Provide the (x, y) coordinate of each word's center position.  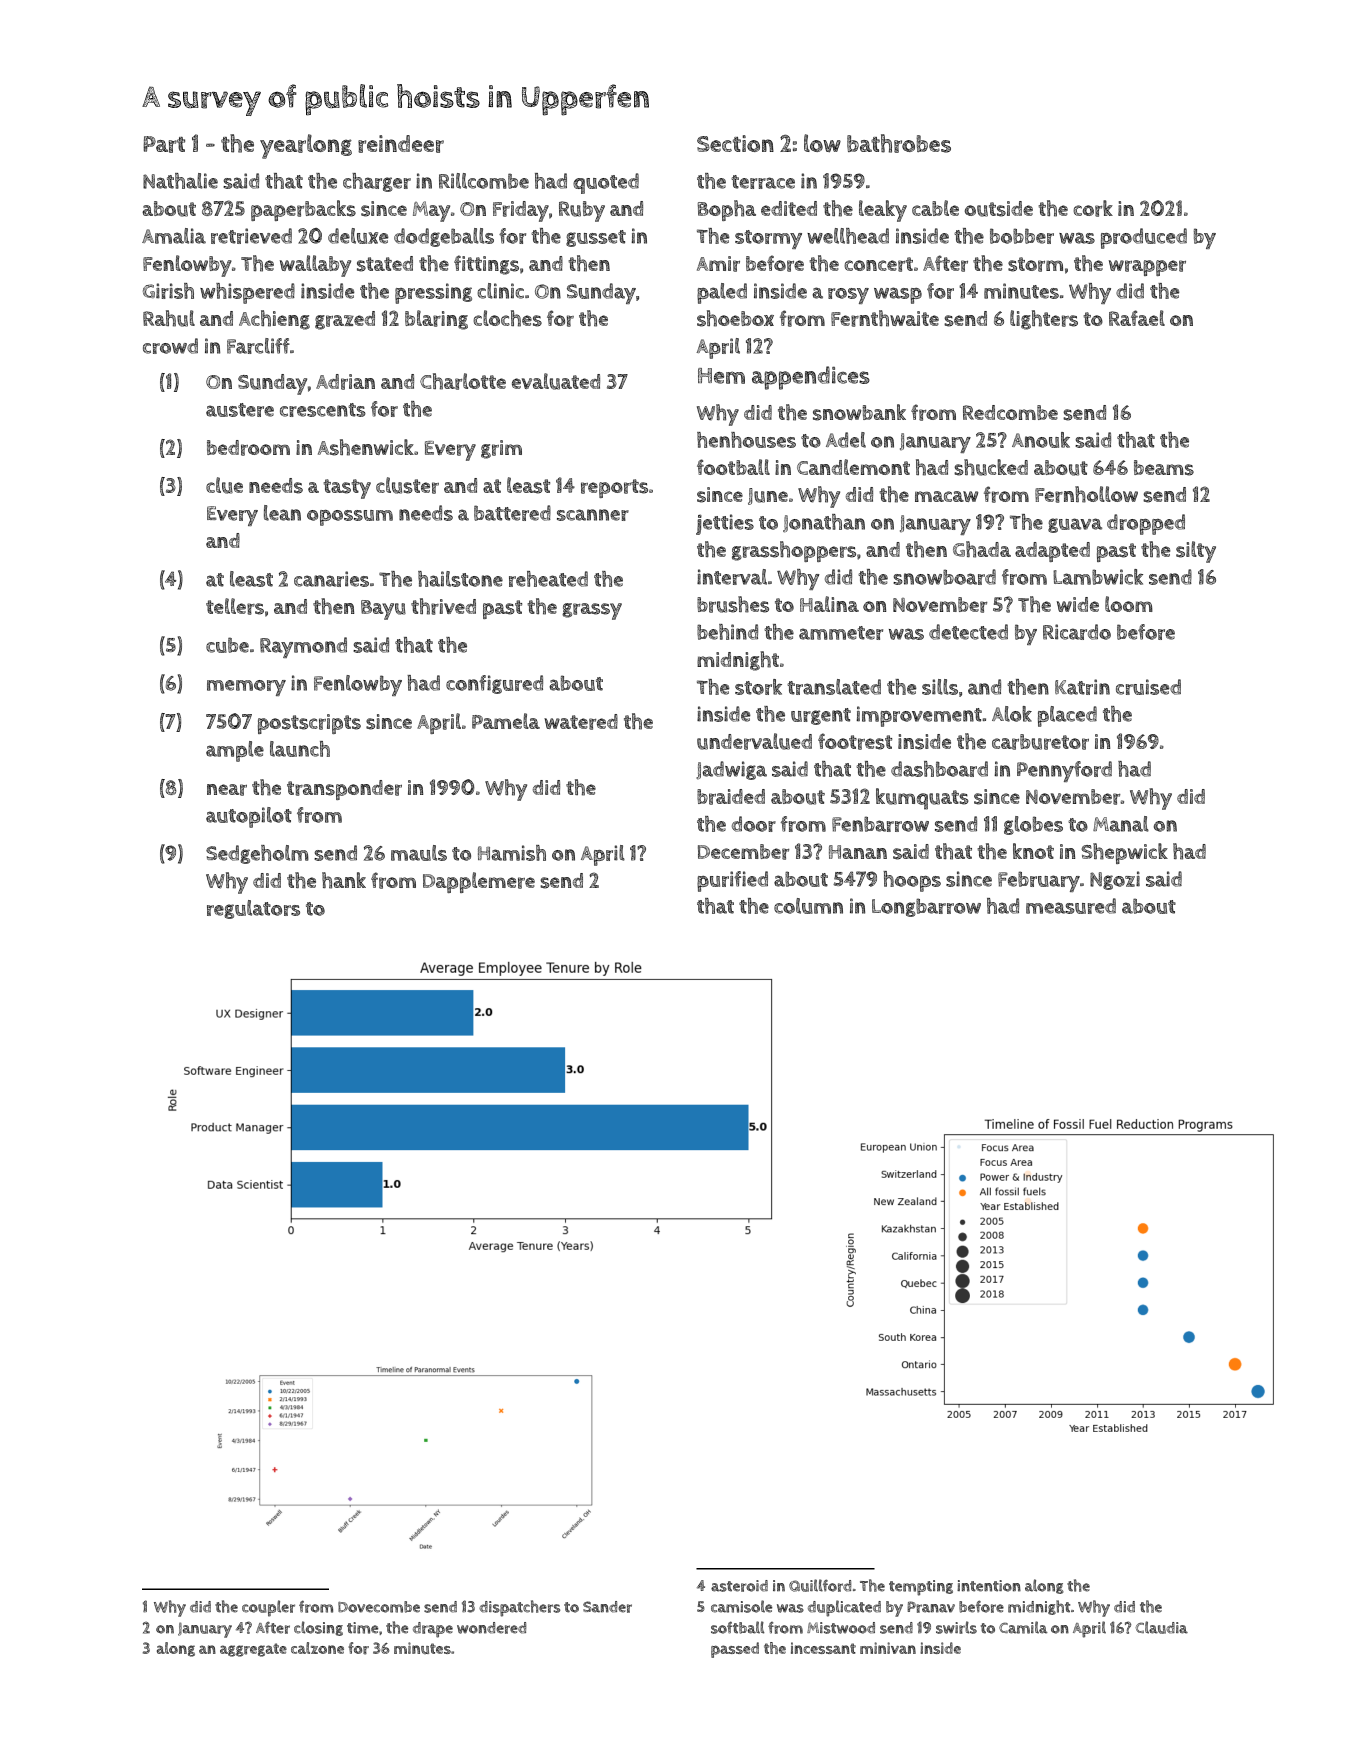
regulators (253, 909)
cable (935, 208)
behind (727, 632)
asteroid (739, 1586)
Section (735, 143)
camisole (741, 1606)
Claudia (1161, 1627)
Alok (1012, 714)
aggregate (253, 1650)
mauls (419, 853)
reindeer (401, 144)
